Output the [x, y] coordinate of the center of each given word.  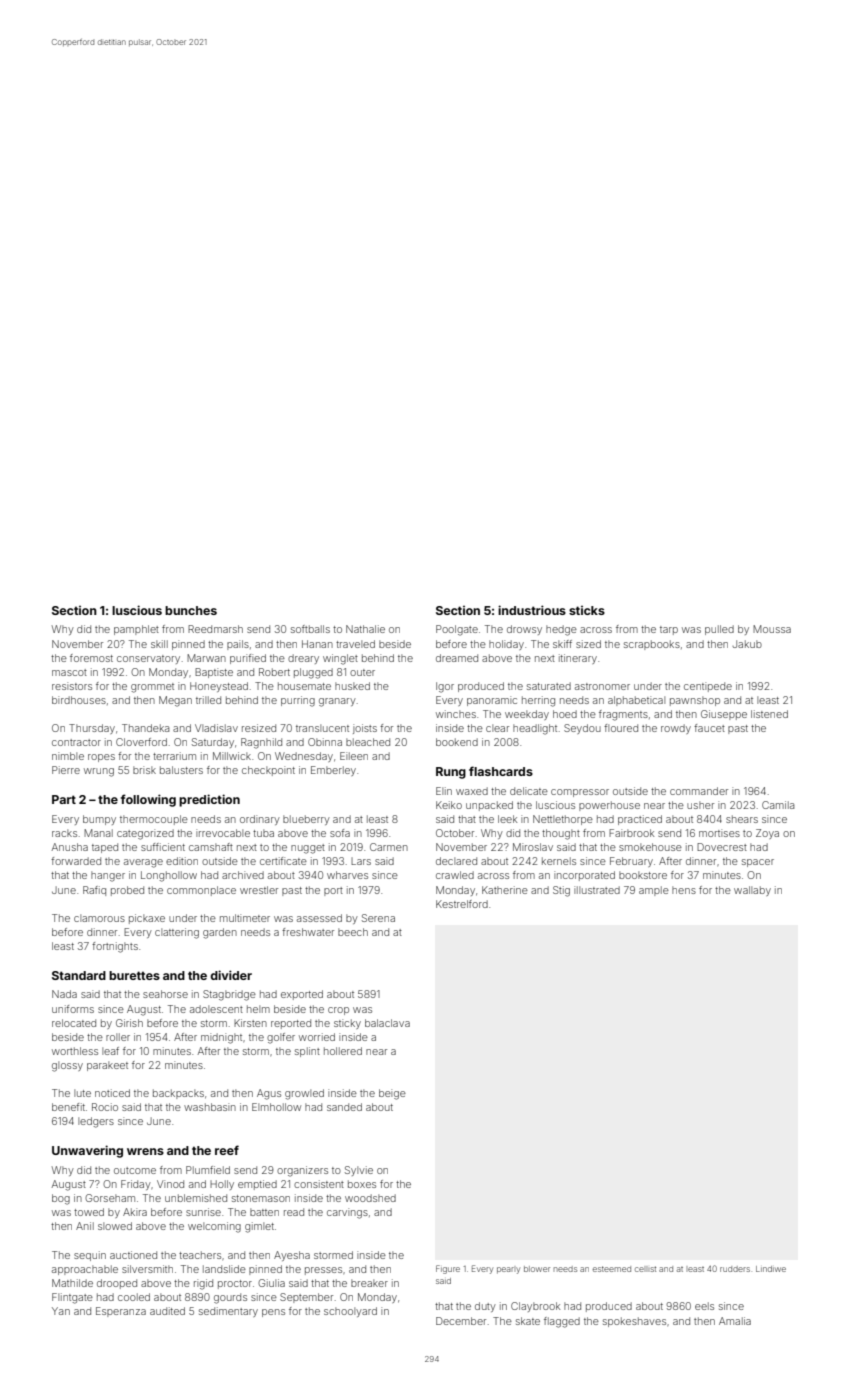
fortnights [115, 947]
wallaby [752, 891]
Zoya [767, 834]
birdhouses [79, 700]
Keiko [449, 805]
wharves [347, 875]
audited [167, 1311]
